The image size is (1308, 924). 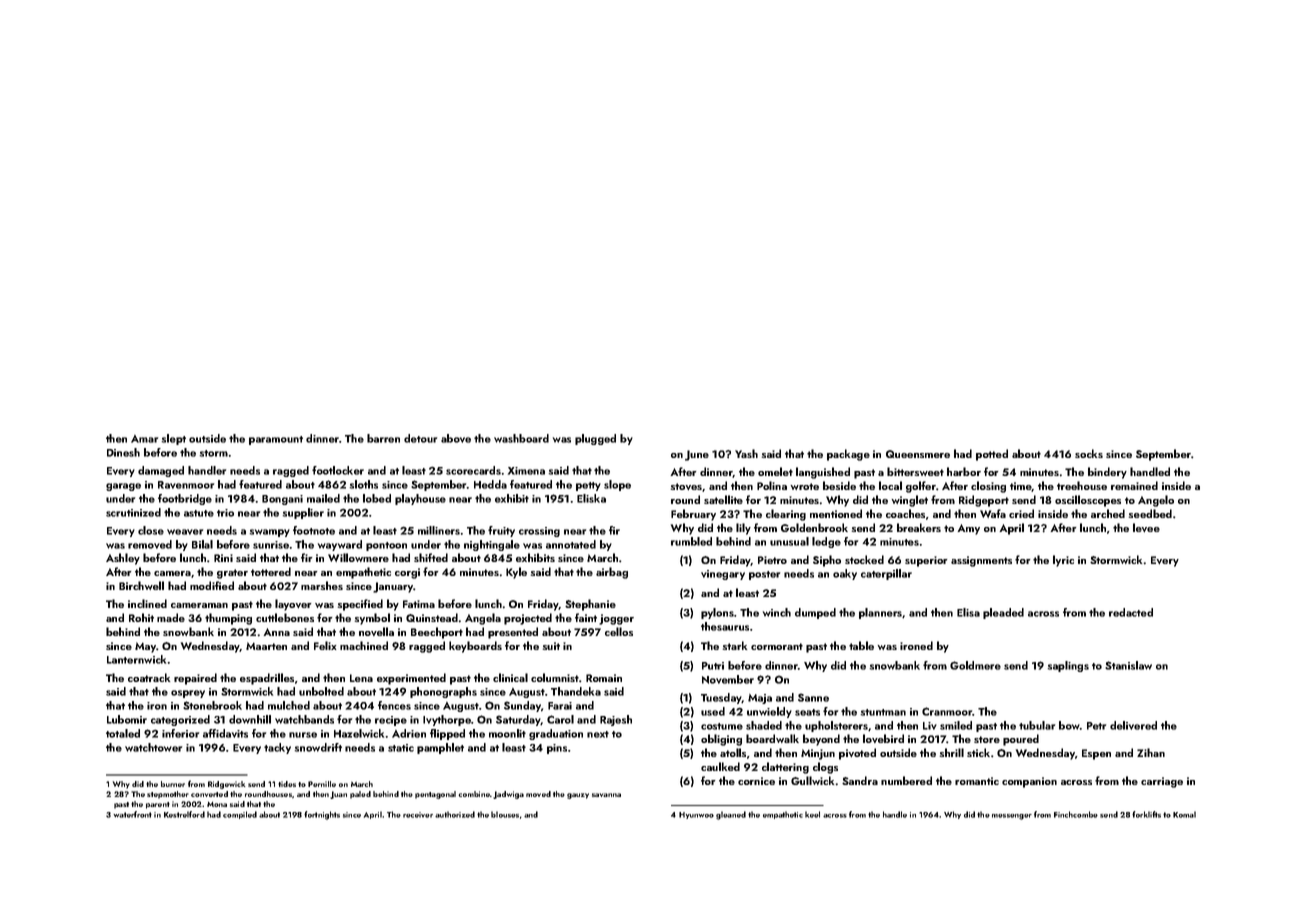 I want to click on plugged, so click(x=595, y=439).
